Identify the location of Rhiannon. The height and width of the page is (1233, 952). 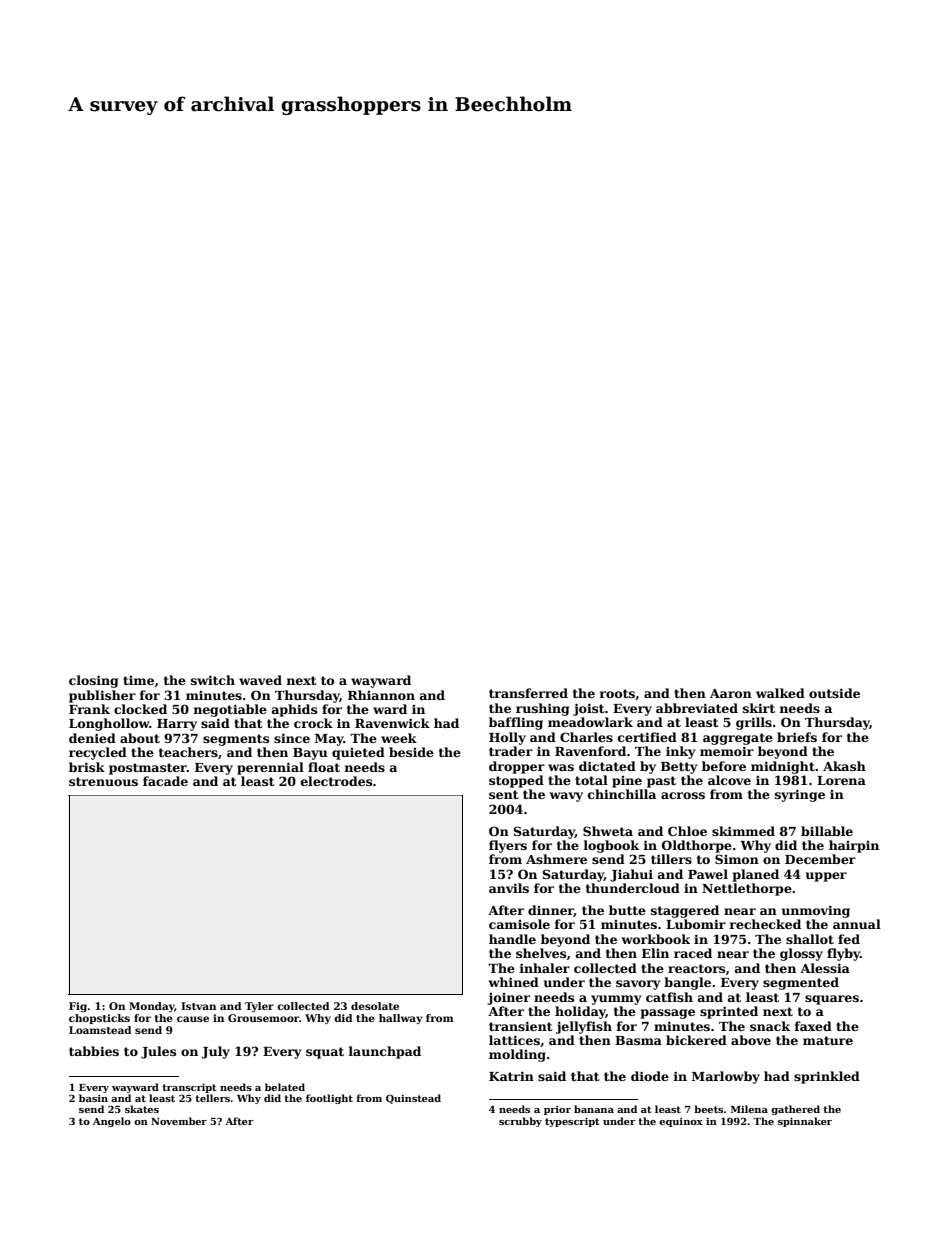
(381, 695).
